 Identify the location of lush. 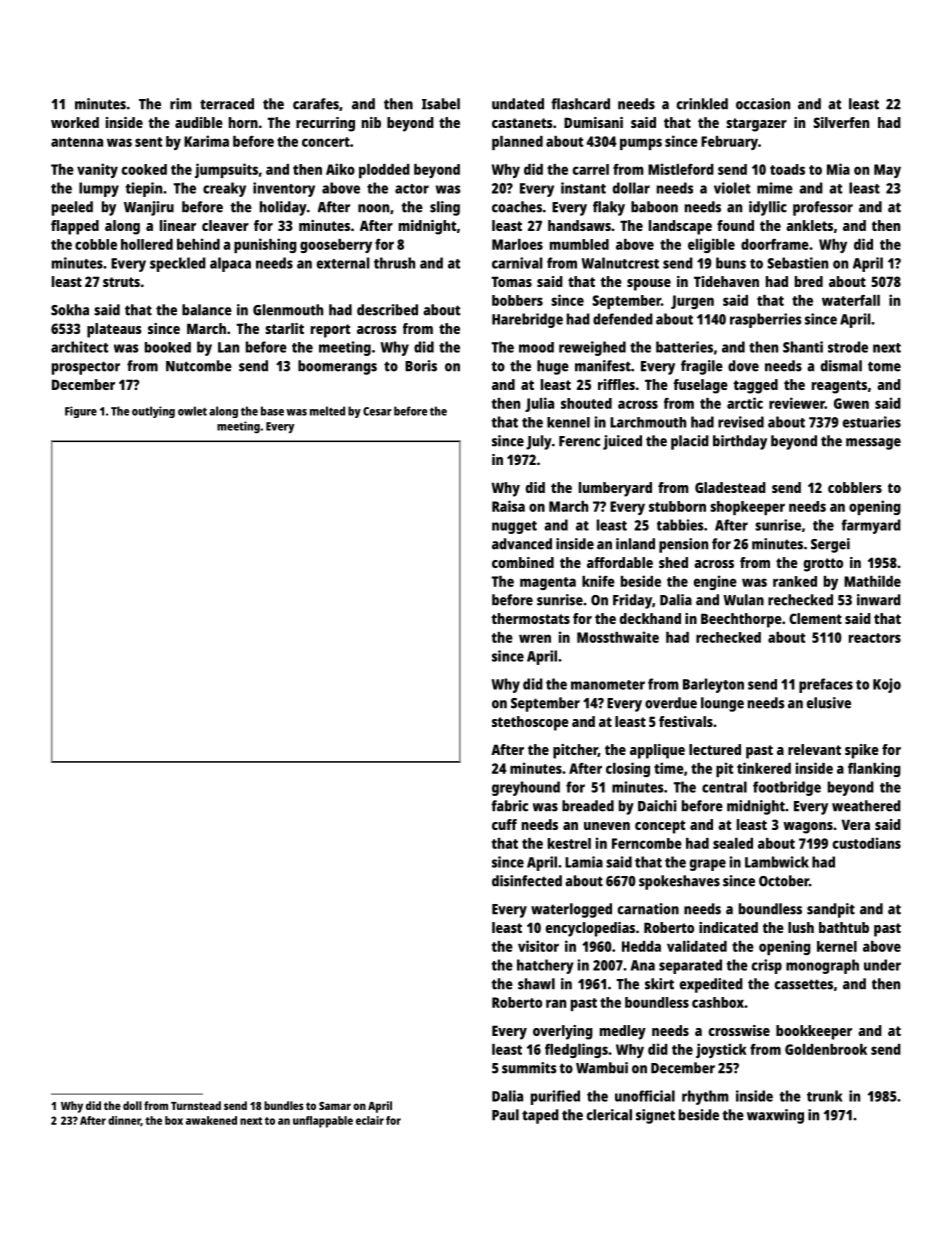
(801, 927).
